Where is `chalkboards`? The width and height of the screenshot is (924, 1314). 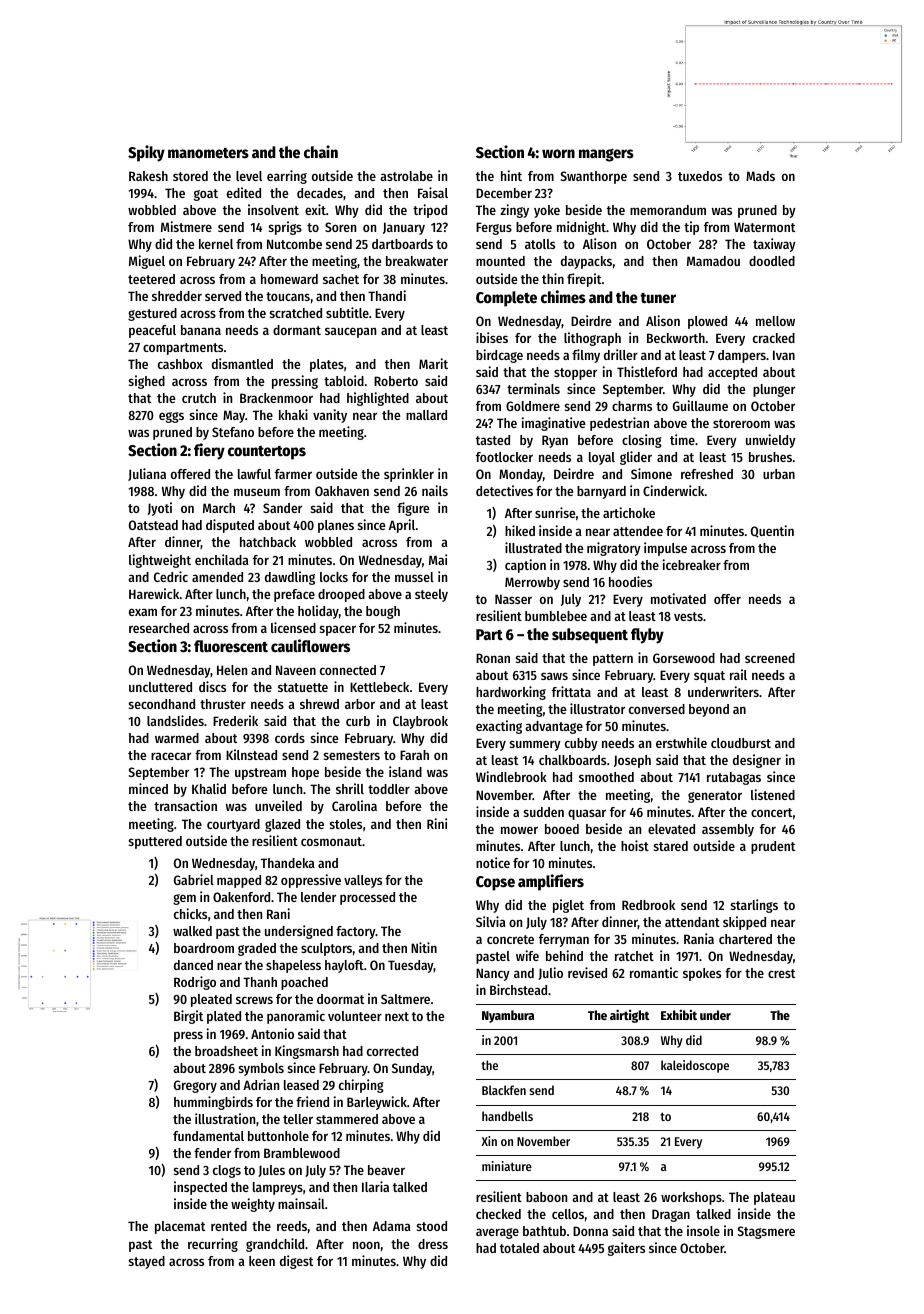 chalkboards is located at coordinates (572, 760).
